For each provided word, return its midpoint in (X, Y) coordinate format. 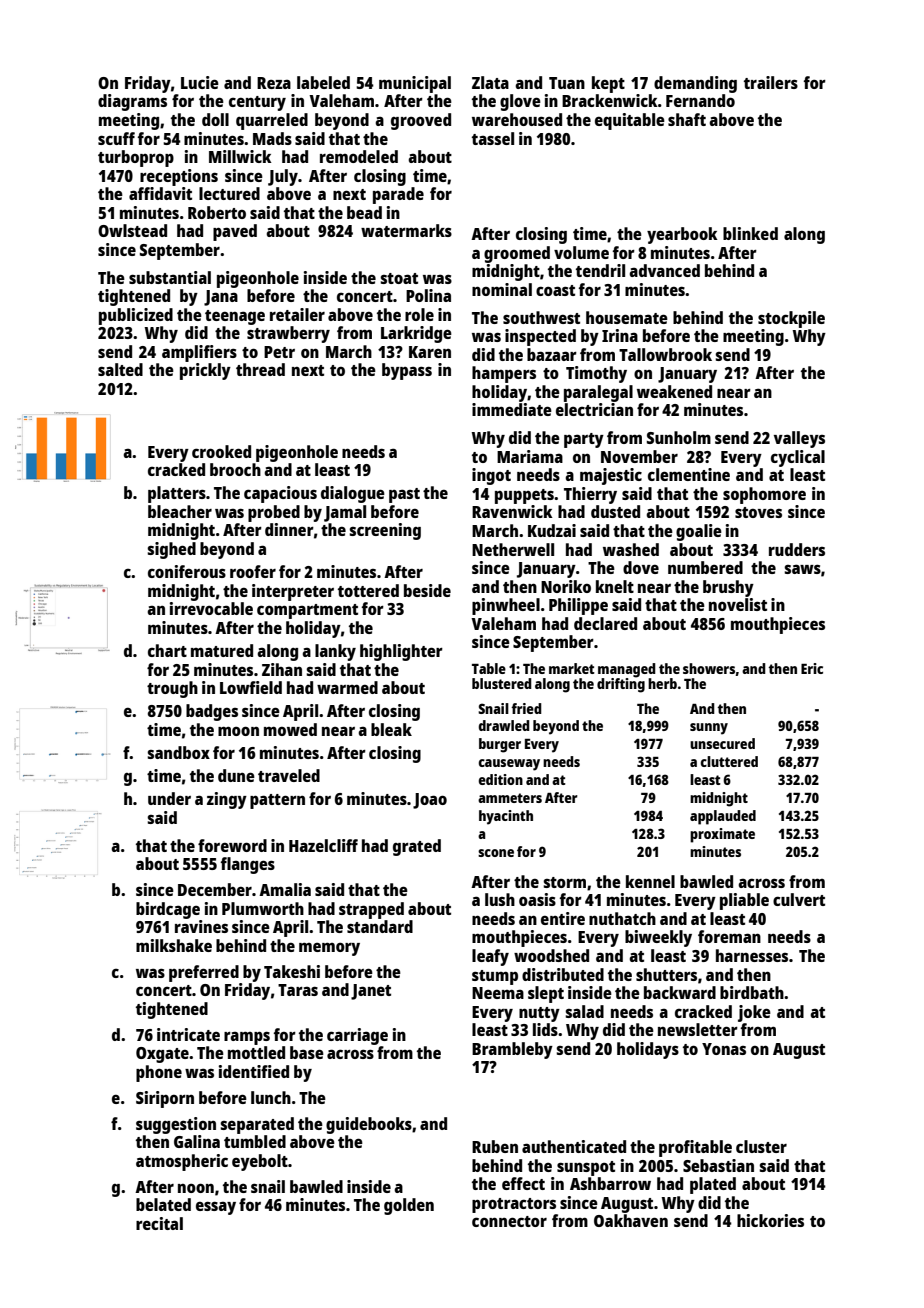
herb (662, 683)
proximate (722, 835)
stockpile (791, 319)
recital (159, 1223)
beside (427, 590)
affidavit (160, 193)
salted (120, 369)
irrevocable (211, 608)
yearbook (682, 235)
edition (501, 779)
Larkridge (416, 334)
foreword (232, 845)
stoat (399, 278)
